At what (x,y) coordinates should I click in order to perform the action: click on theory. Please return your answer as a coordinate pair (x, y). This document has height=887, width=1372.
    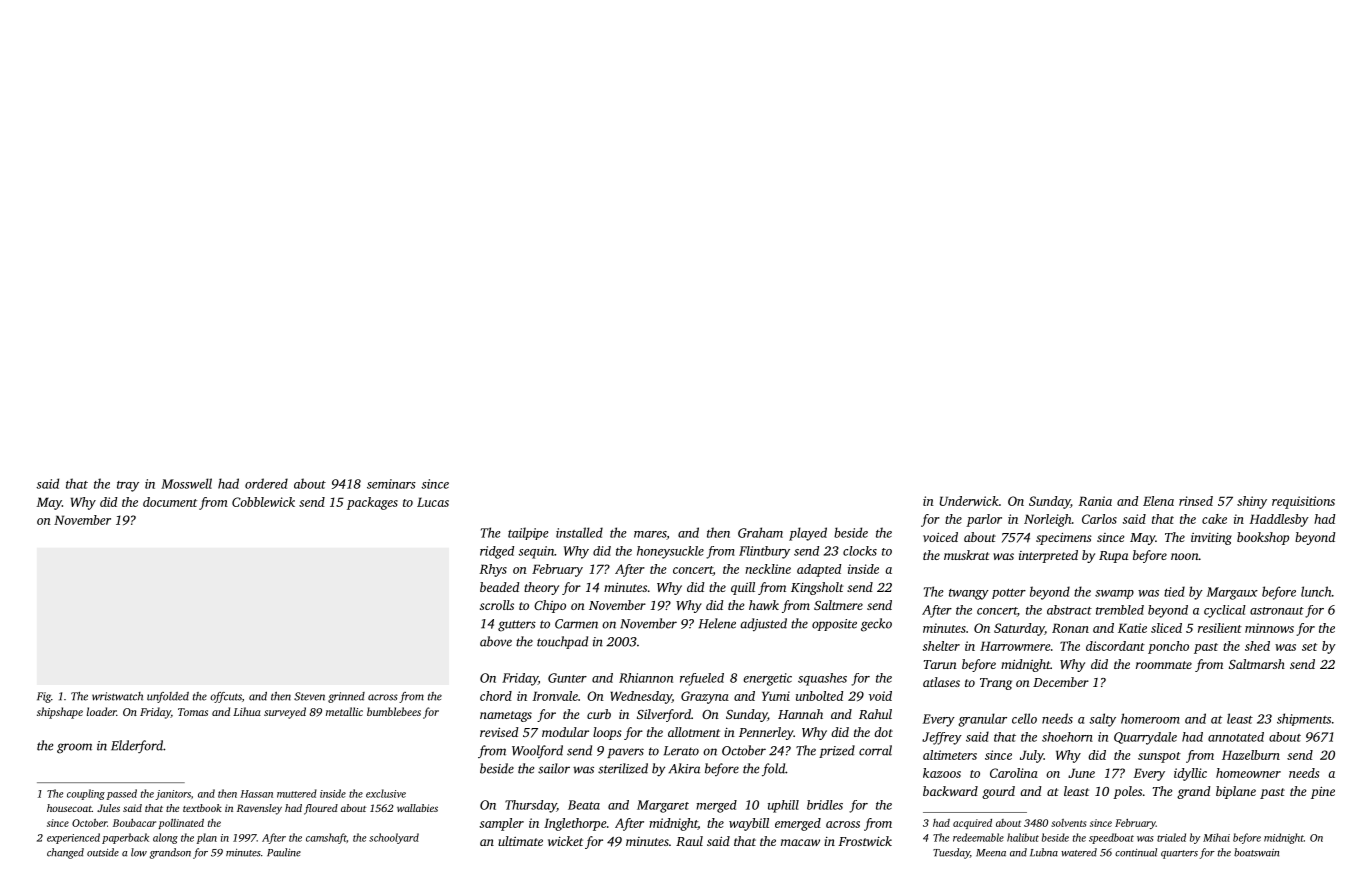
    Looking at the image, I should click on (541, 588).
